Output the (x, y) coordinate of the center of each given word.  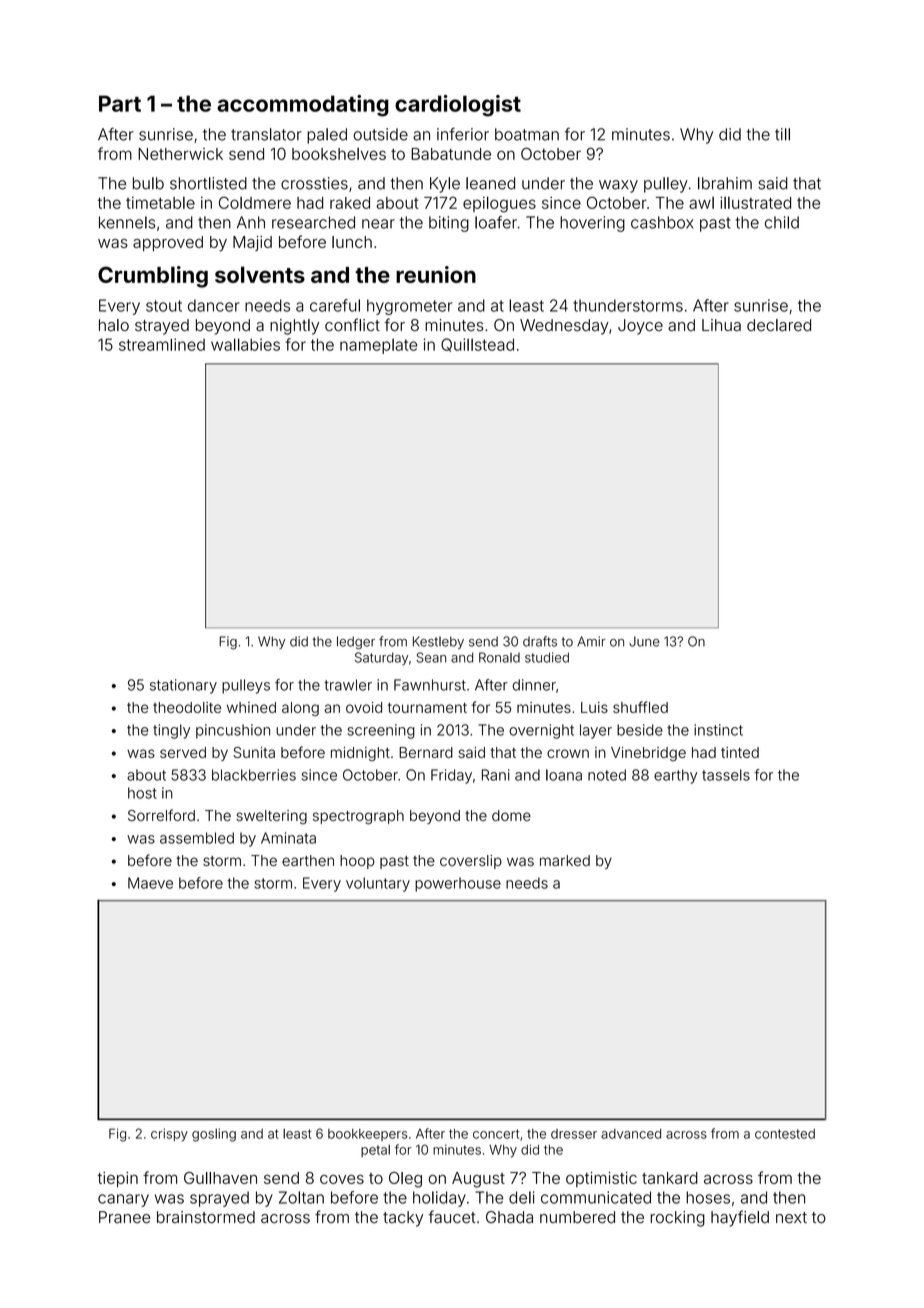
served (183, 752)
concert (496, 1134)
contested (785, 1134)
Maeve (150, 883)
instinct (718, 730)
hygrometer (409, 307)
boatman (527, 134)
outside (381, 134)
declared (779, 325)
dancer (213, 305)
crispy (169, 1135)
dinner (534, 685)
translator (266, 134)
